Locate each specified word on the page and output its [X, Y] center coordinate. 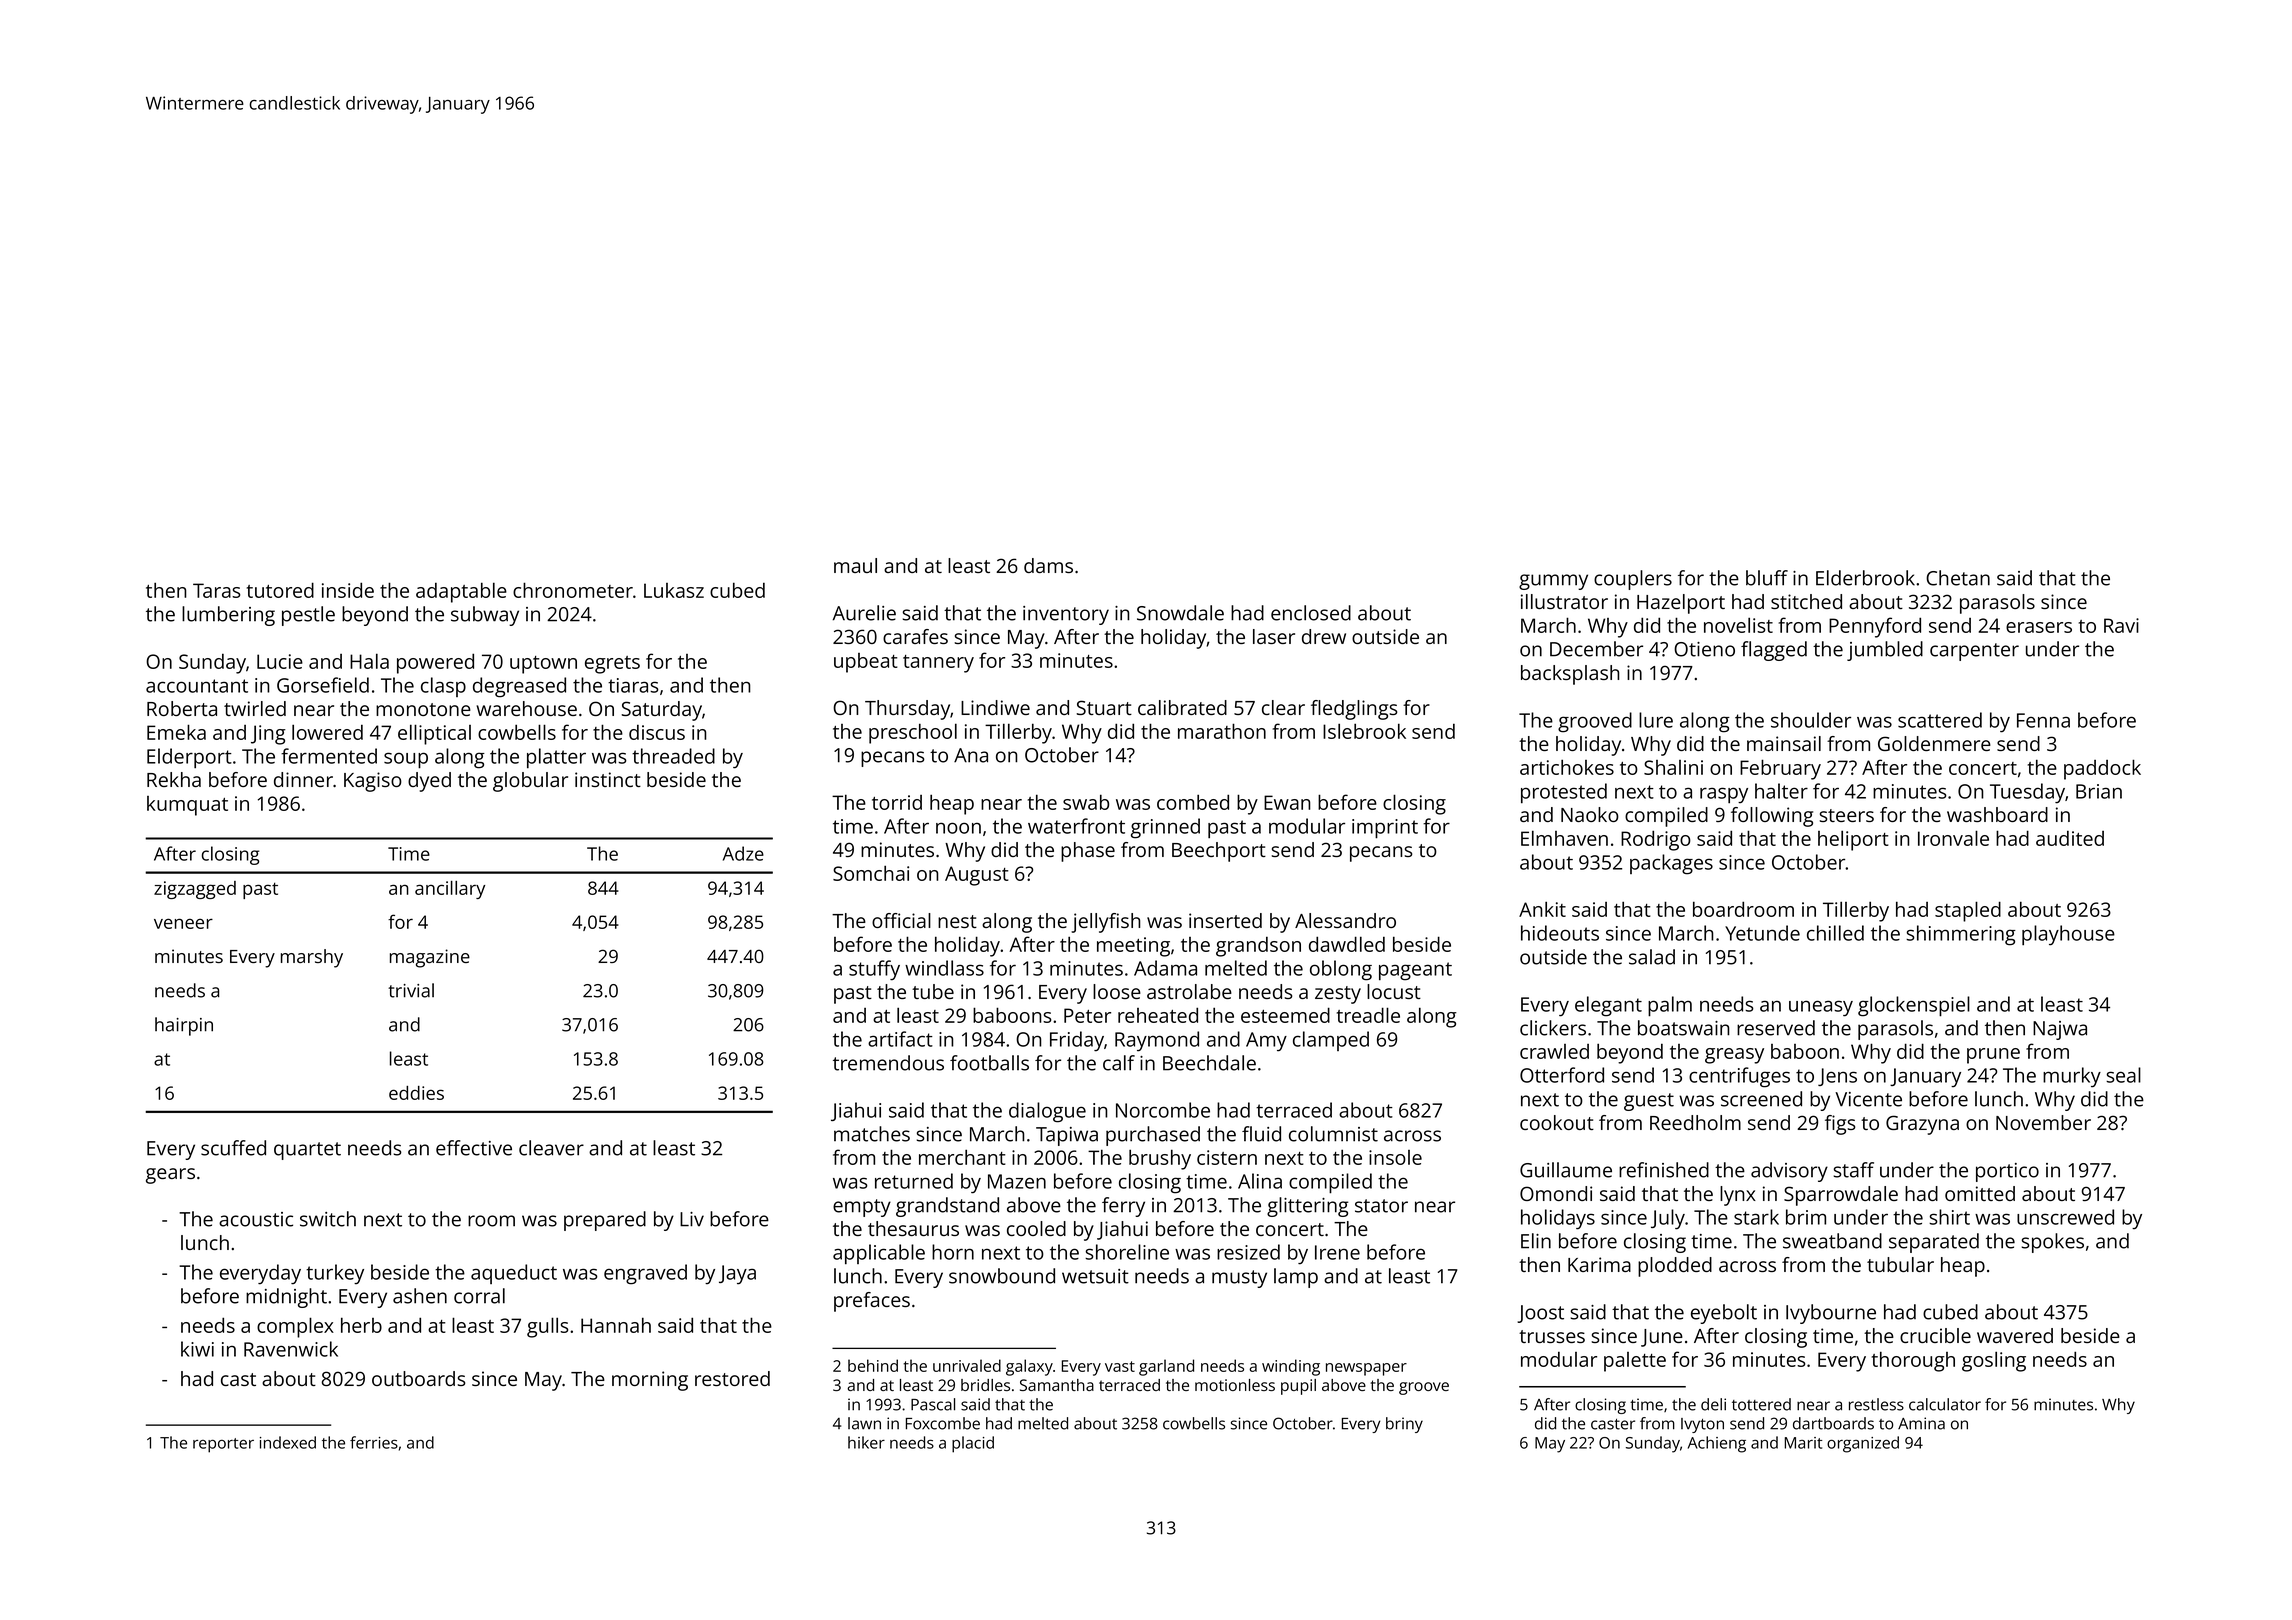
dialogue [1047, 1112]
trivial [411, 990]
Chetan [1958, 578]
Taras [216, 590]
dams [1048, 565]
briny [1404, 1425]
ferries [374, 1442]
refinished [1664, 1170]
